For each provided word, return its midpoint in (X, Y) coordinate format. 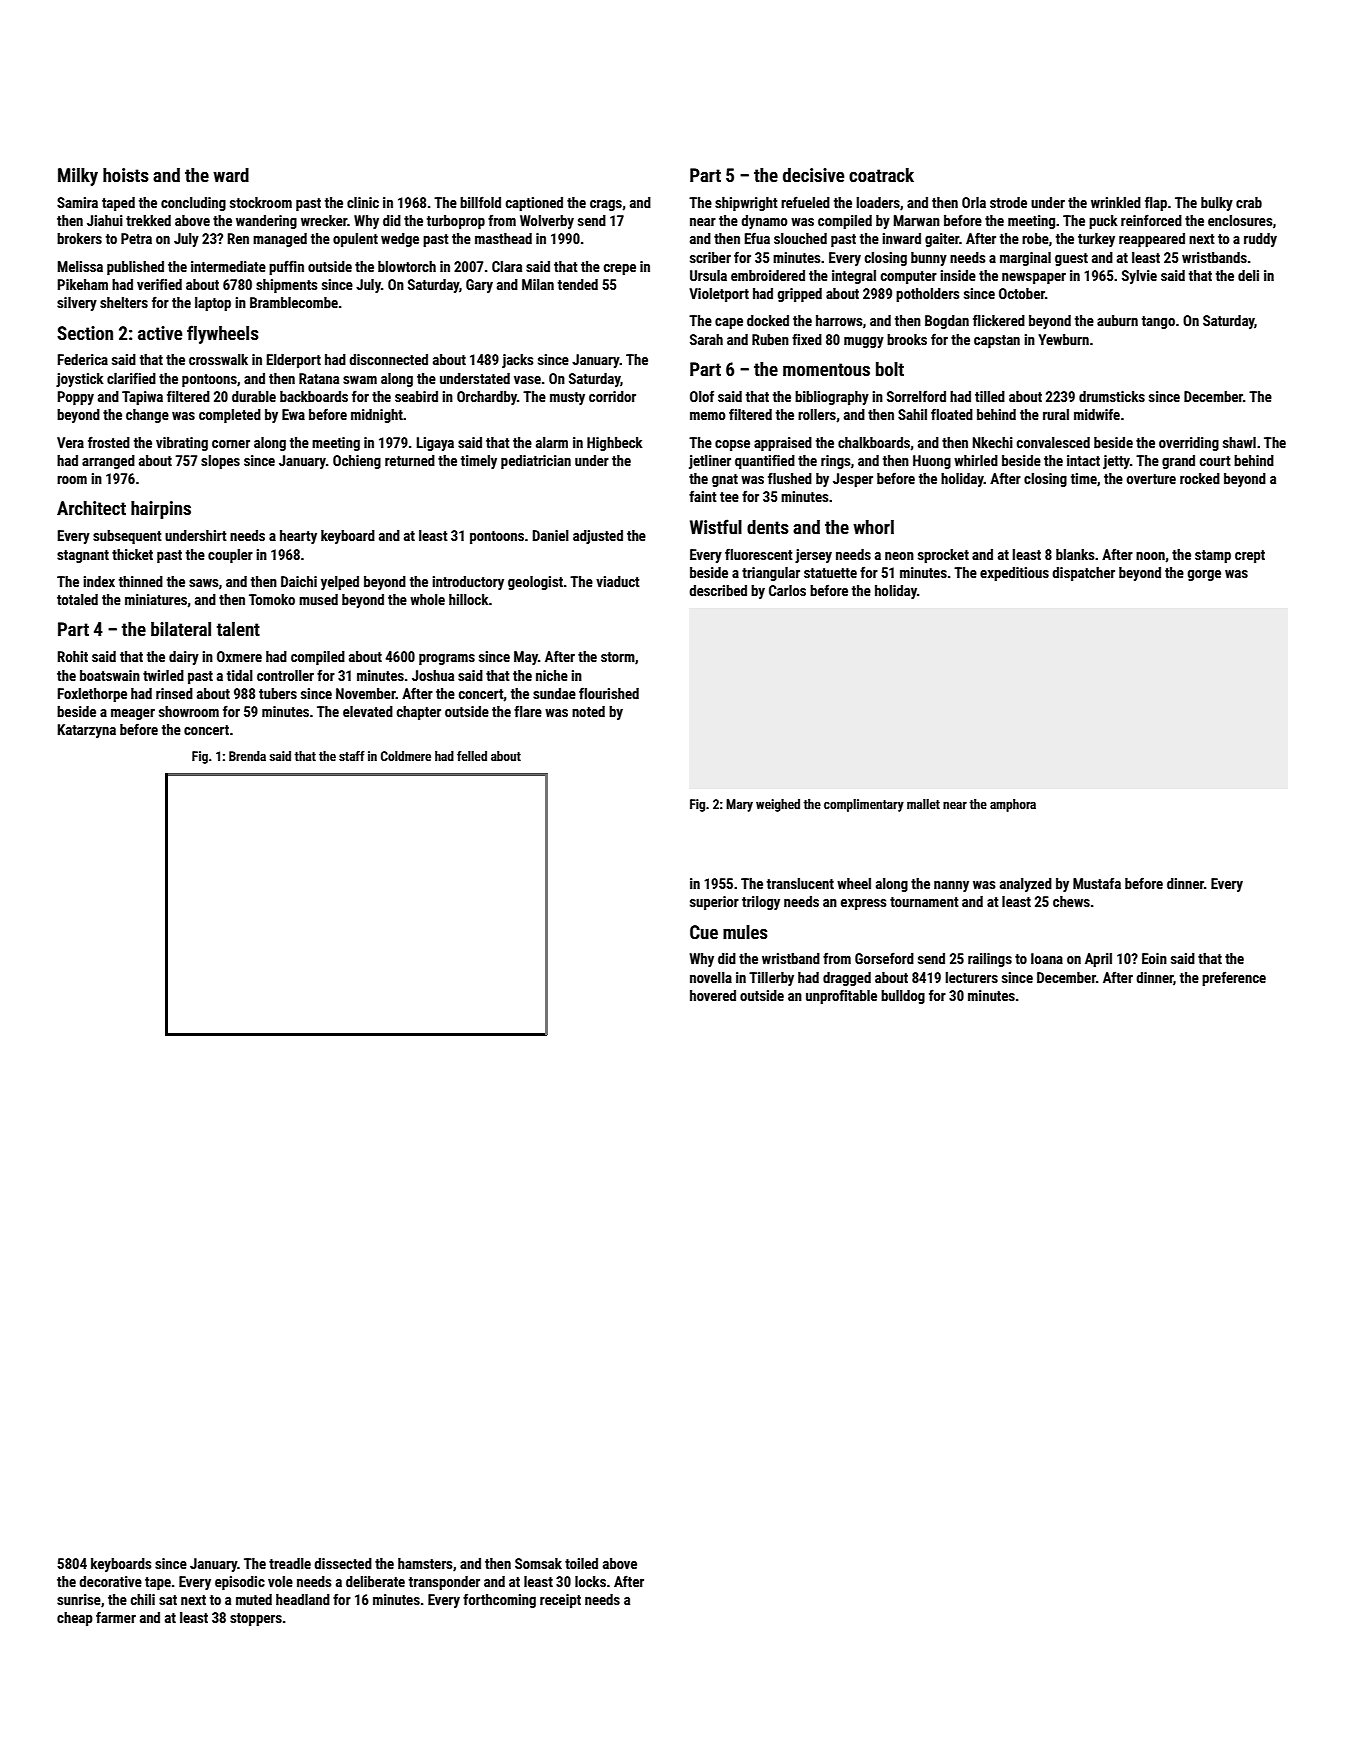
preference (1234, 979)
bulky (1217, 204)
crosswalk (218, 359)
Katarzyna (87, 731)
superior (714, 903)
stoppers (256, 1619)
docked (768, 320)
